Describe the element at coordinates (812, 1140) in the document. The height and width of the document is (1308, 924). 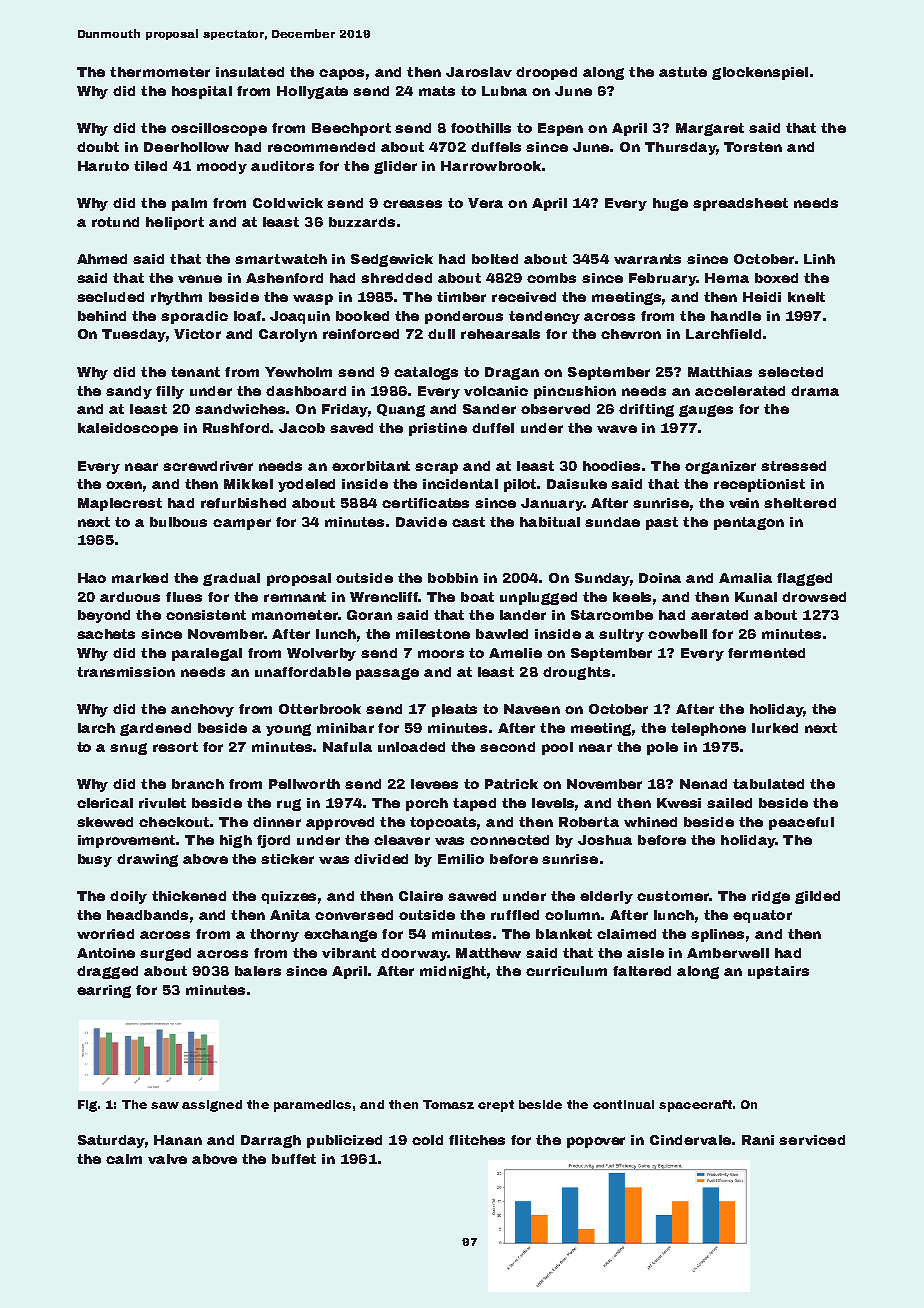
I see `serviced` at that location.
